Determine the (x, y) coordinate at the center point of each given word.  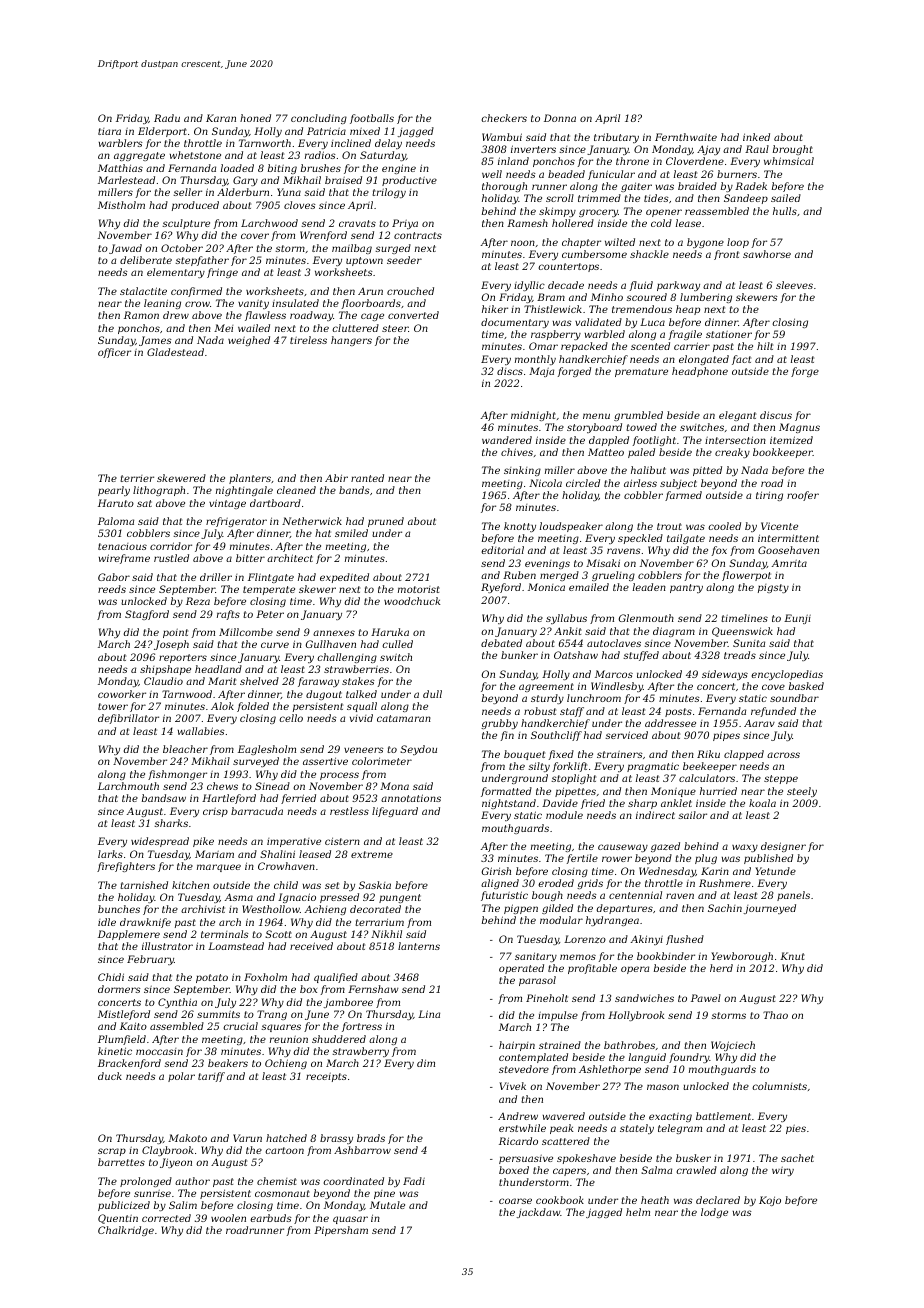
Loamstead (236, 946)
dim (426, 1063)
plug (706, 859)
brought (793, 150)
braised (343, 180)
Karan (221, 118)
